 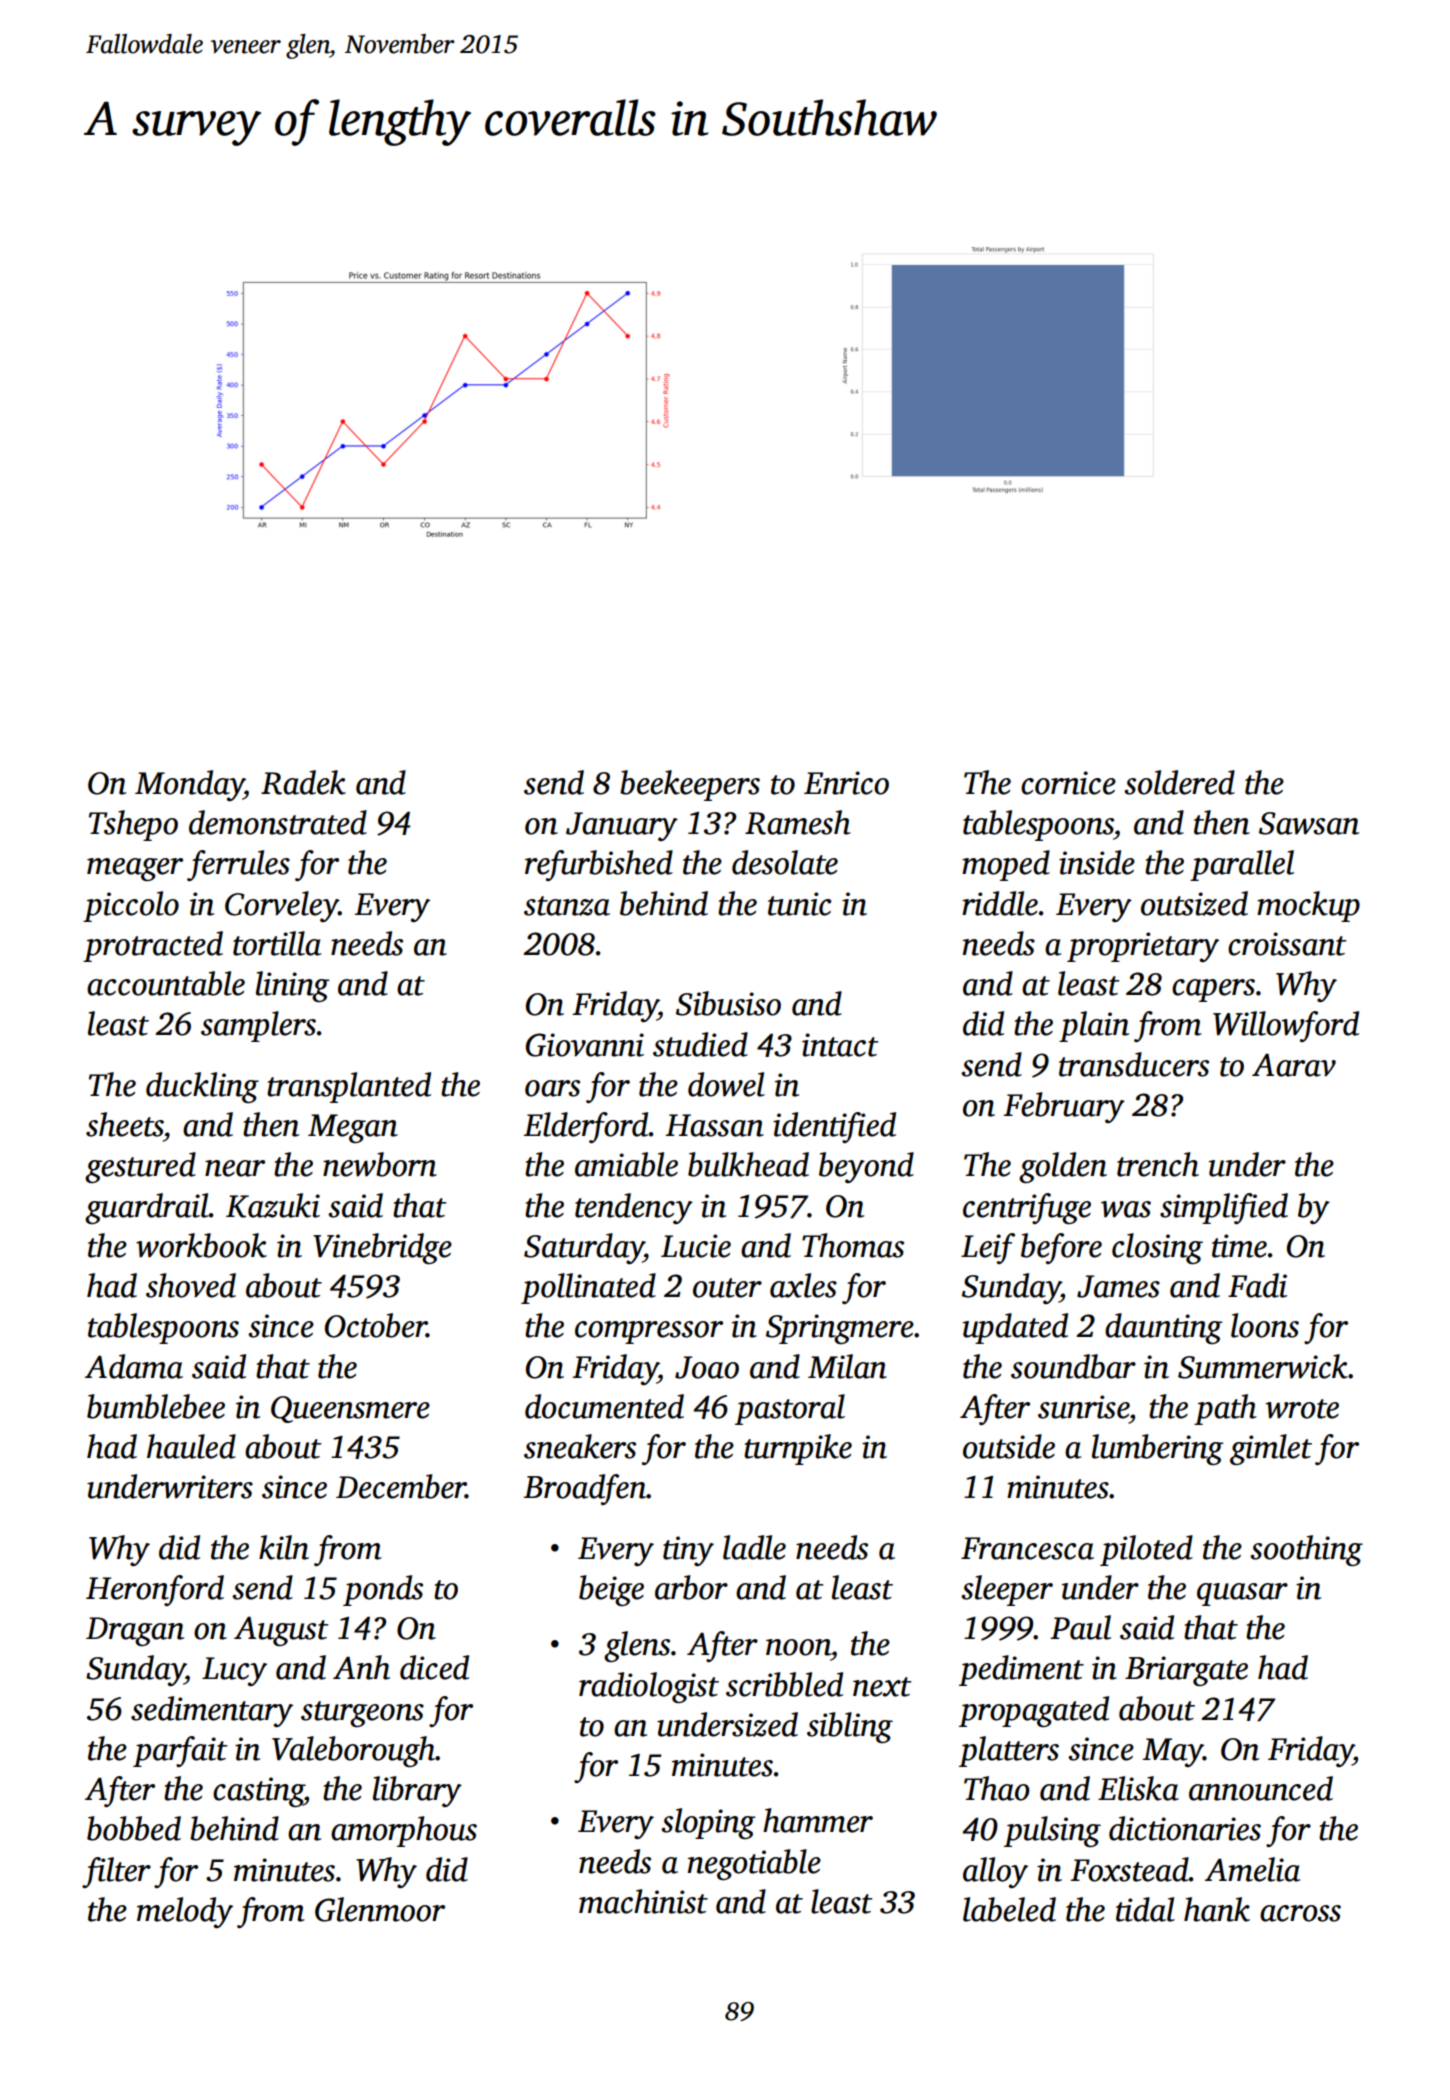 What do you see at coordinates (649, 1332) in the screenshot?
I see `compressor` at bounding box center [649, 1332].
